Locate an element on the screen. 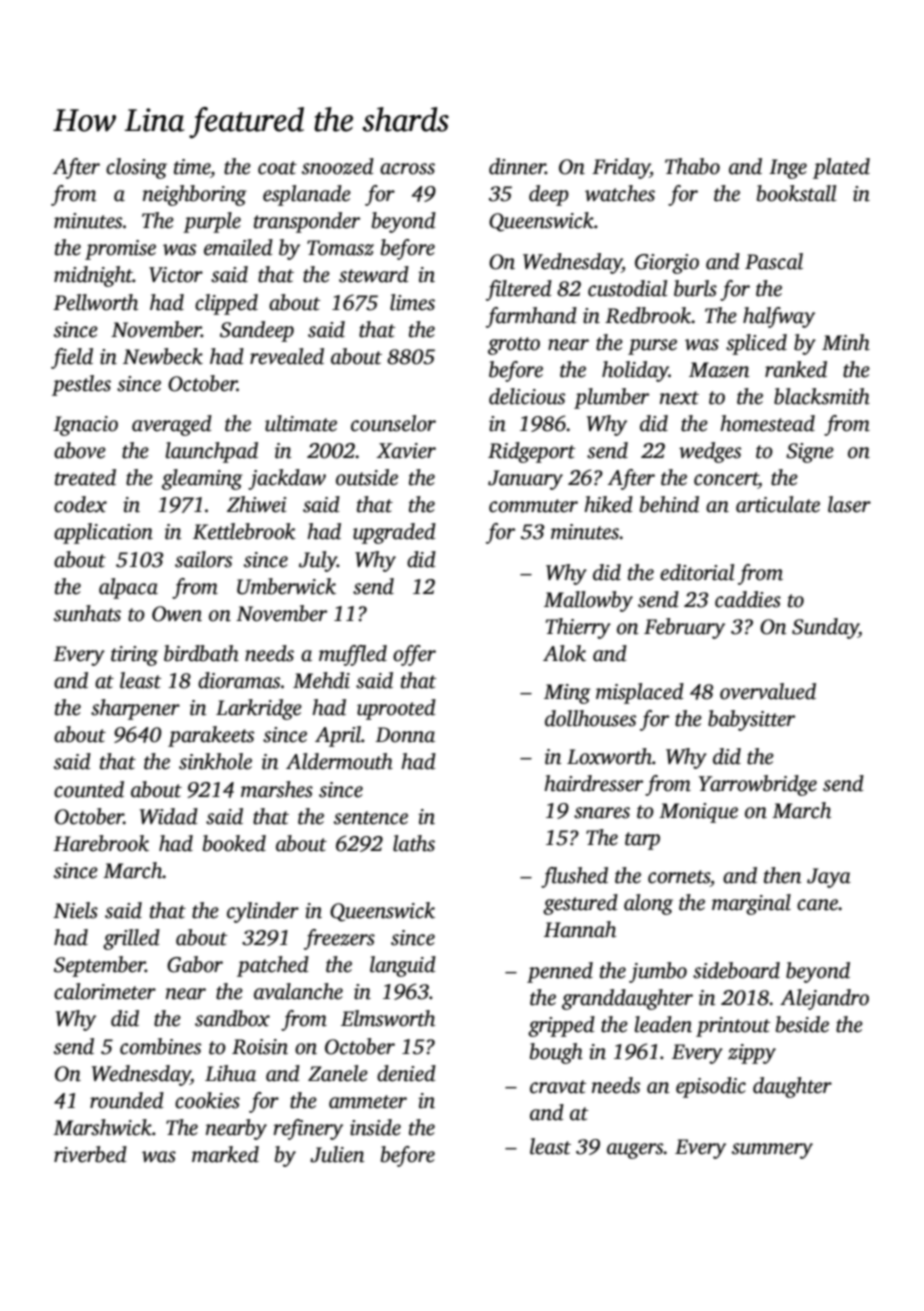 The width and height of the screenshot is (924, 1311). Pascal is located at coordinates (774, 261).
